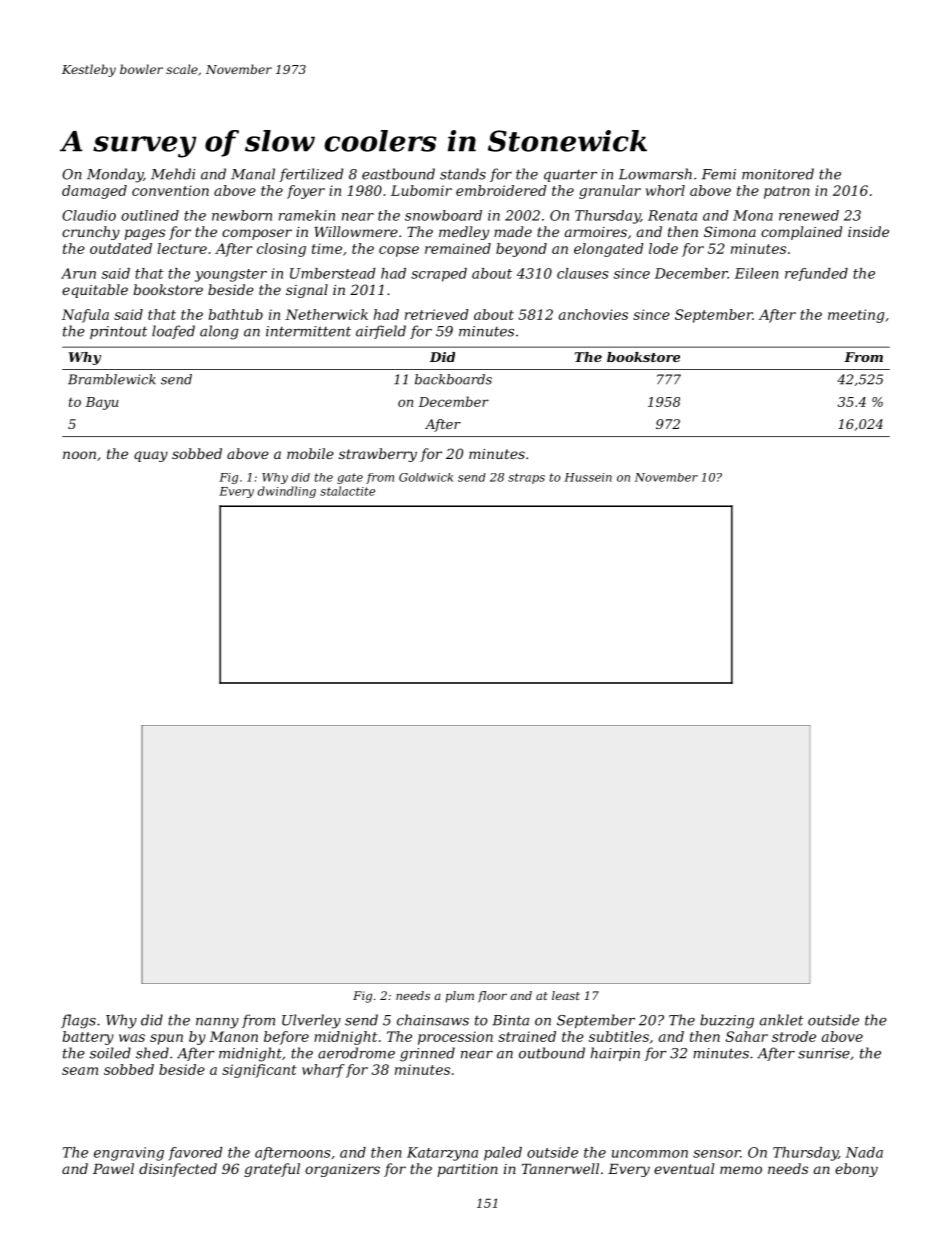 Image resolution: width=952 pixels, height=1233 pixels. I want to click on mobile, so click(310, 453).
